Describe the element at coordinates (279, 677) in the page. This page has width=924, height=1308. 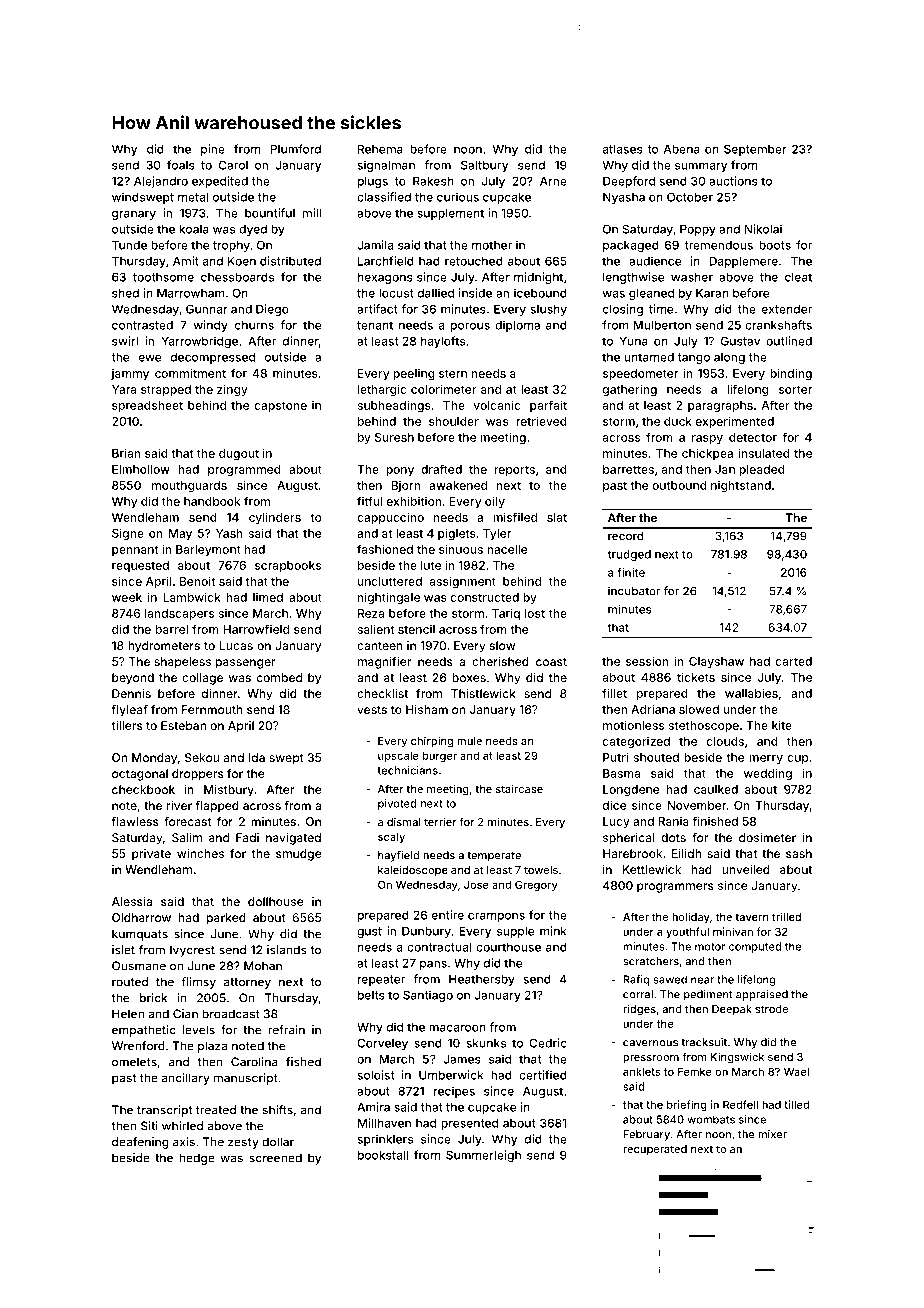
I see `combed` at that location.
